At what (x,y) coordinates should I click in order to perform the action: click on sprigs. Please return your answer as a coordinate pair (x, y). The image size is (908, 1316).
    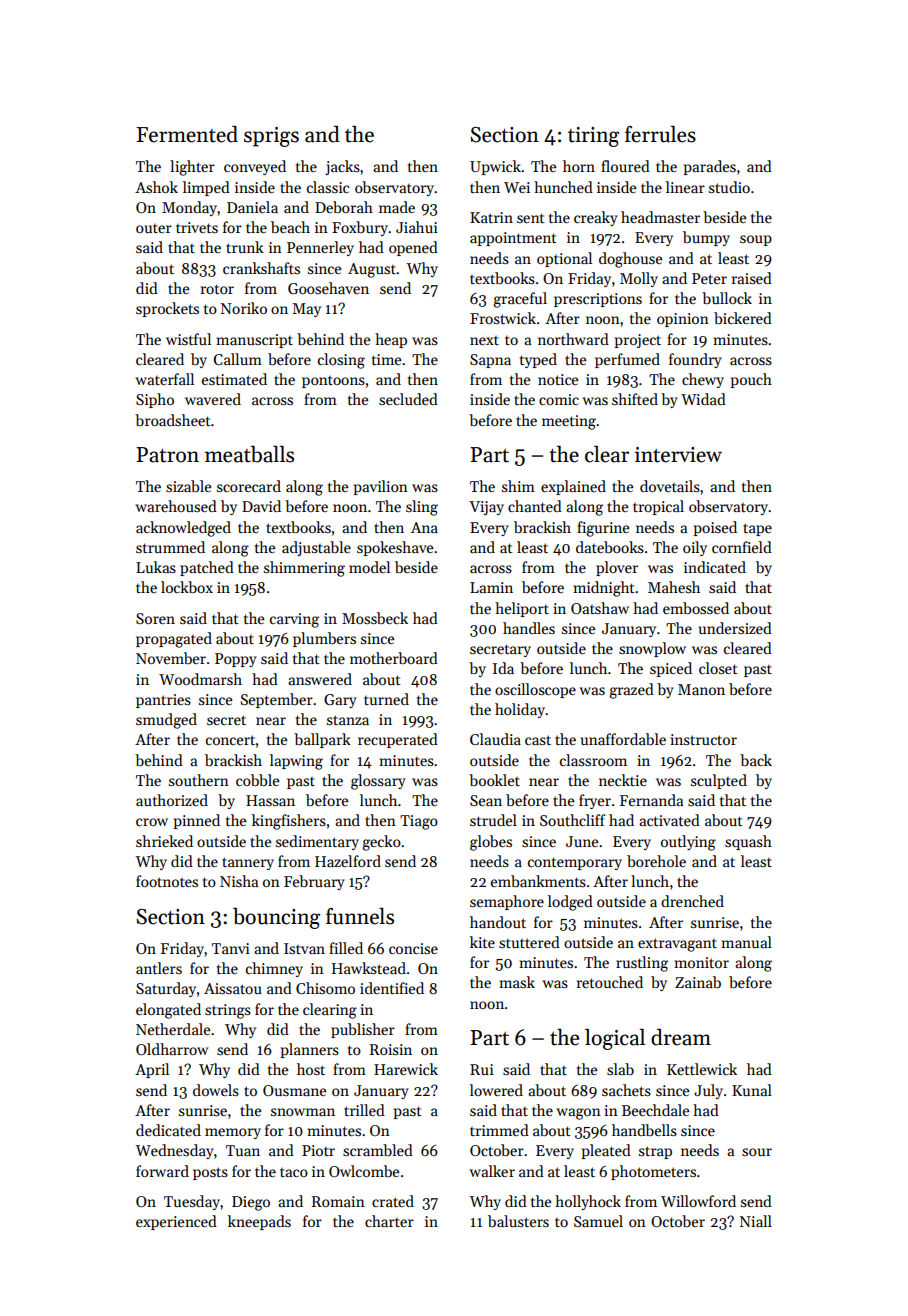
    Looking at the image, I should click on (271, 137).
